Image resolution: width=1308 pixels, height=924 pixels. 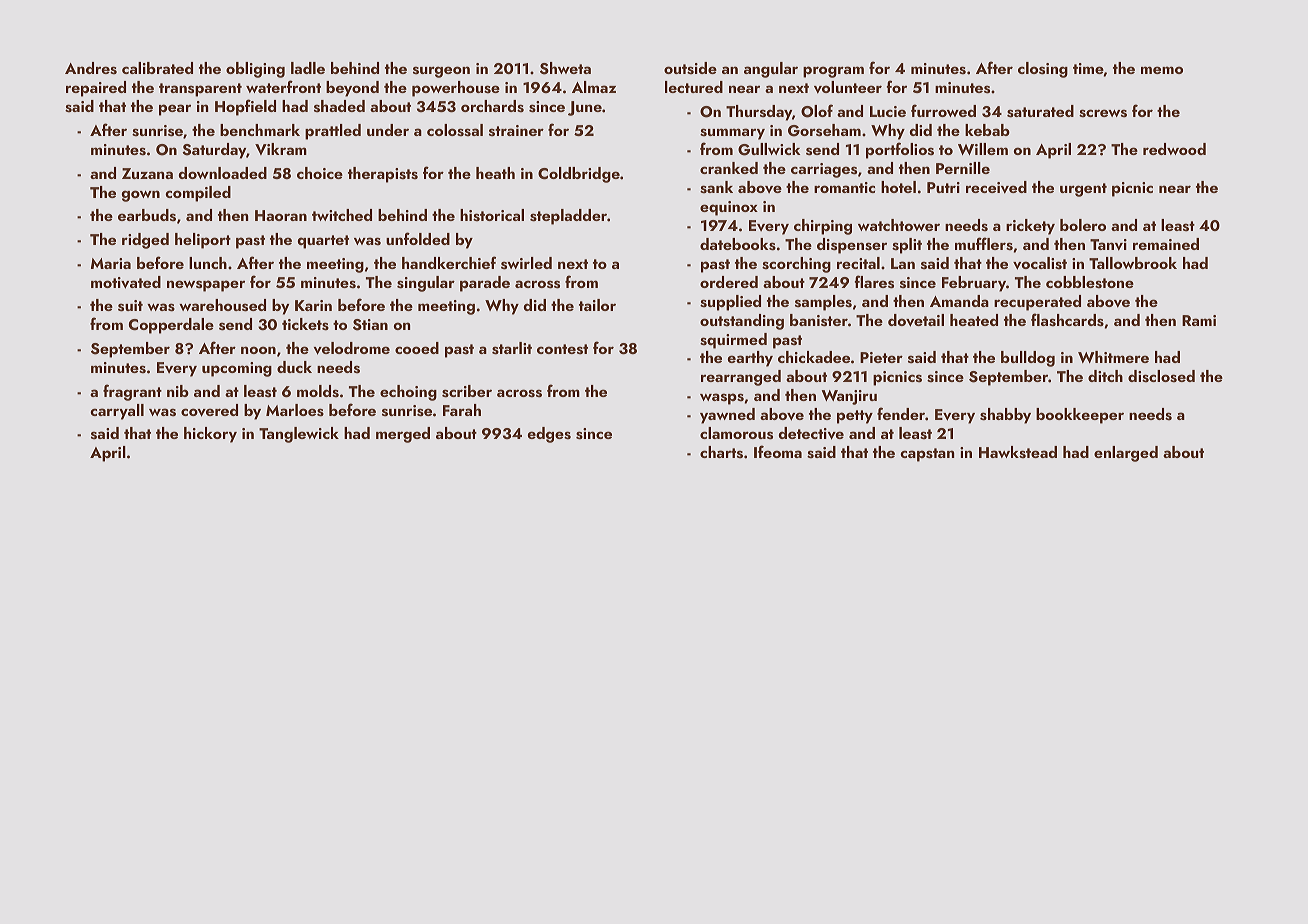 I want to click on Andres, so click(x=91, y=68).
